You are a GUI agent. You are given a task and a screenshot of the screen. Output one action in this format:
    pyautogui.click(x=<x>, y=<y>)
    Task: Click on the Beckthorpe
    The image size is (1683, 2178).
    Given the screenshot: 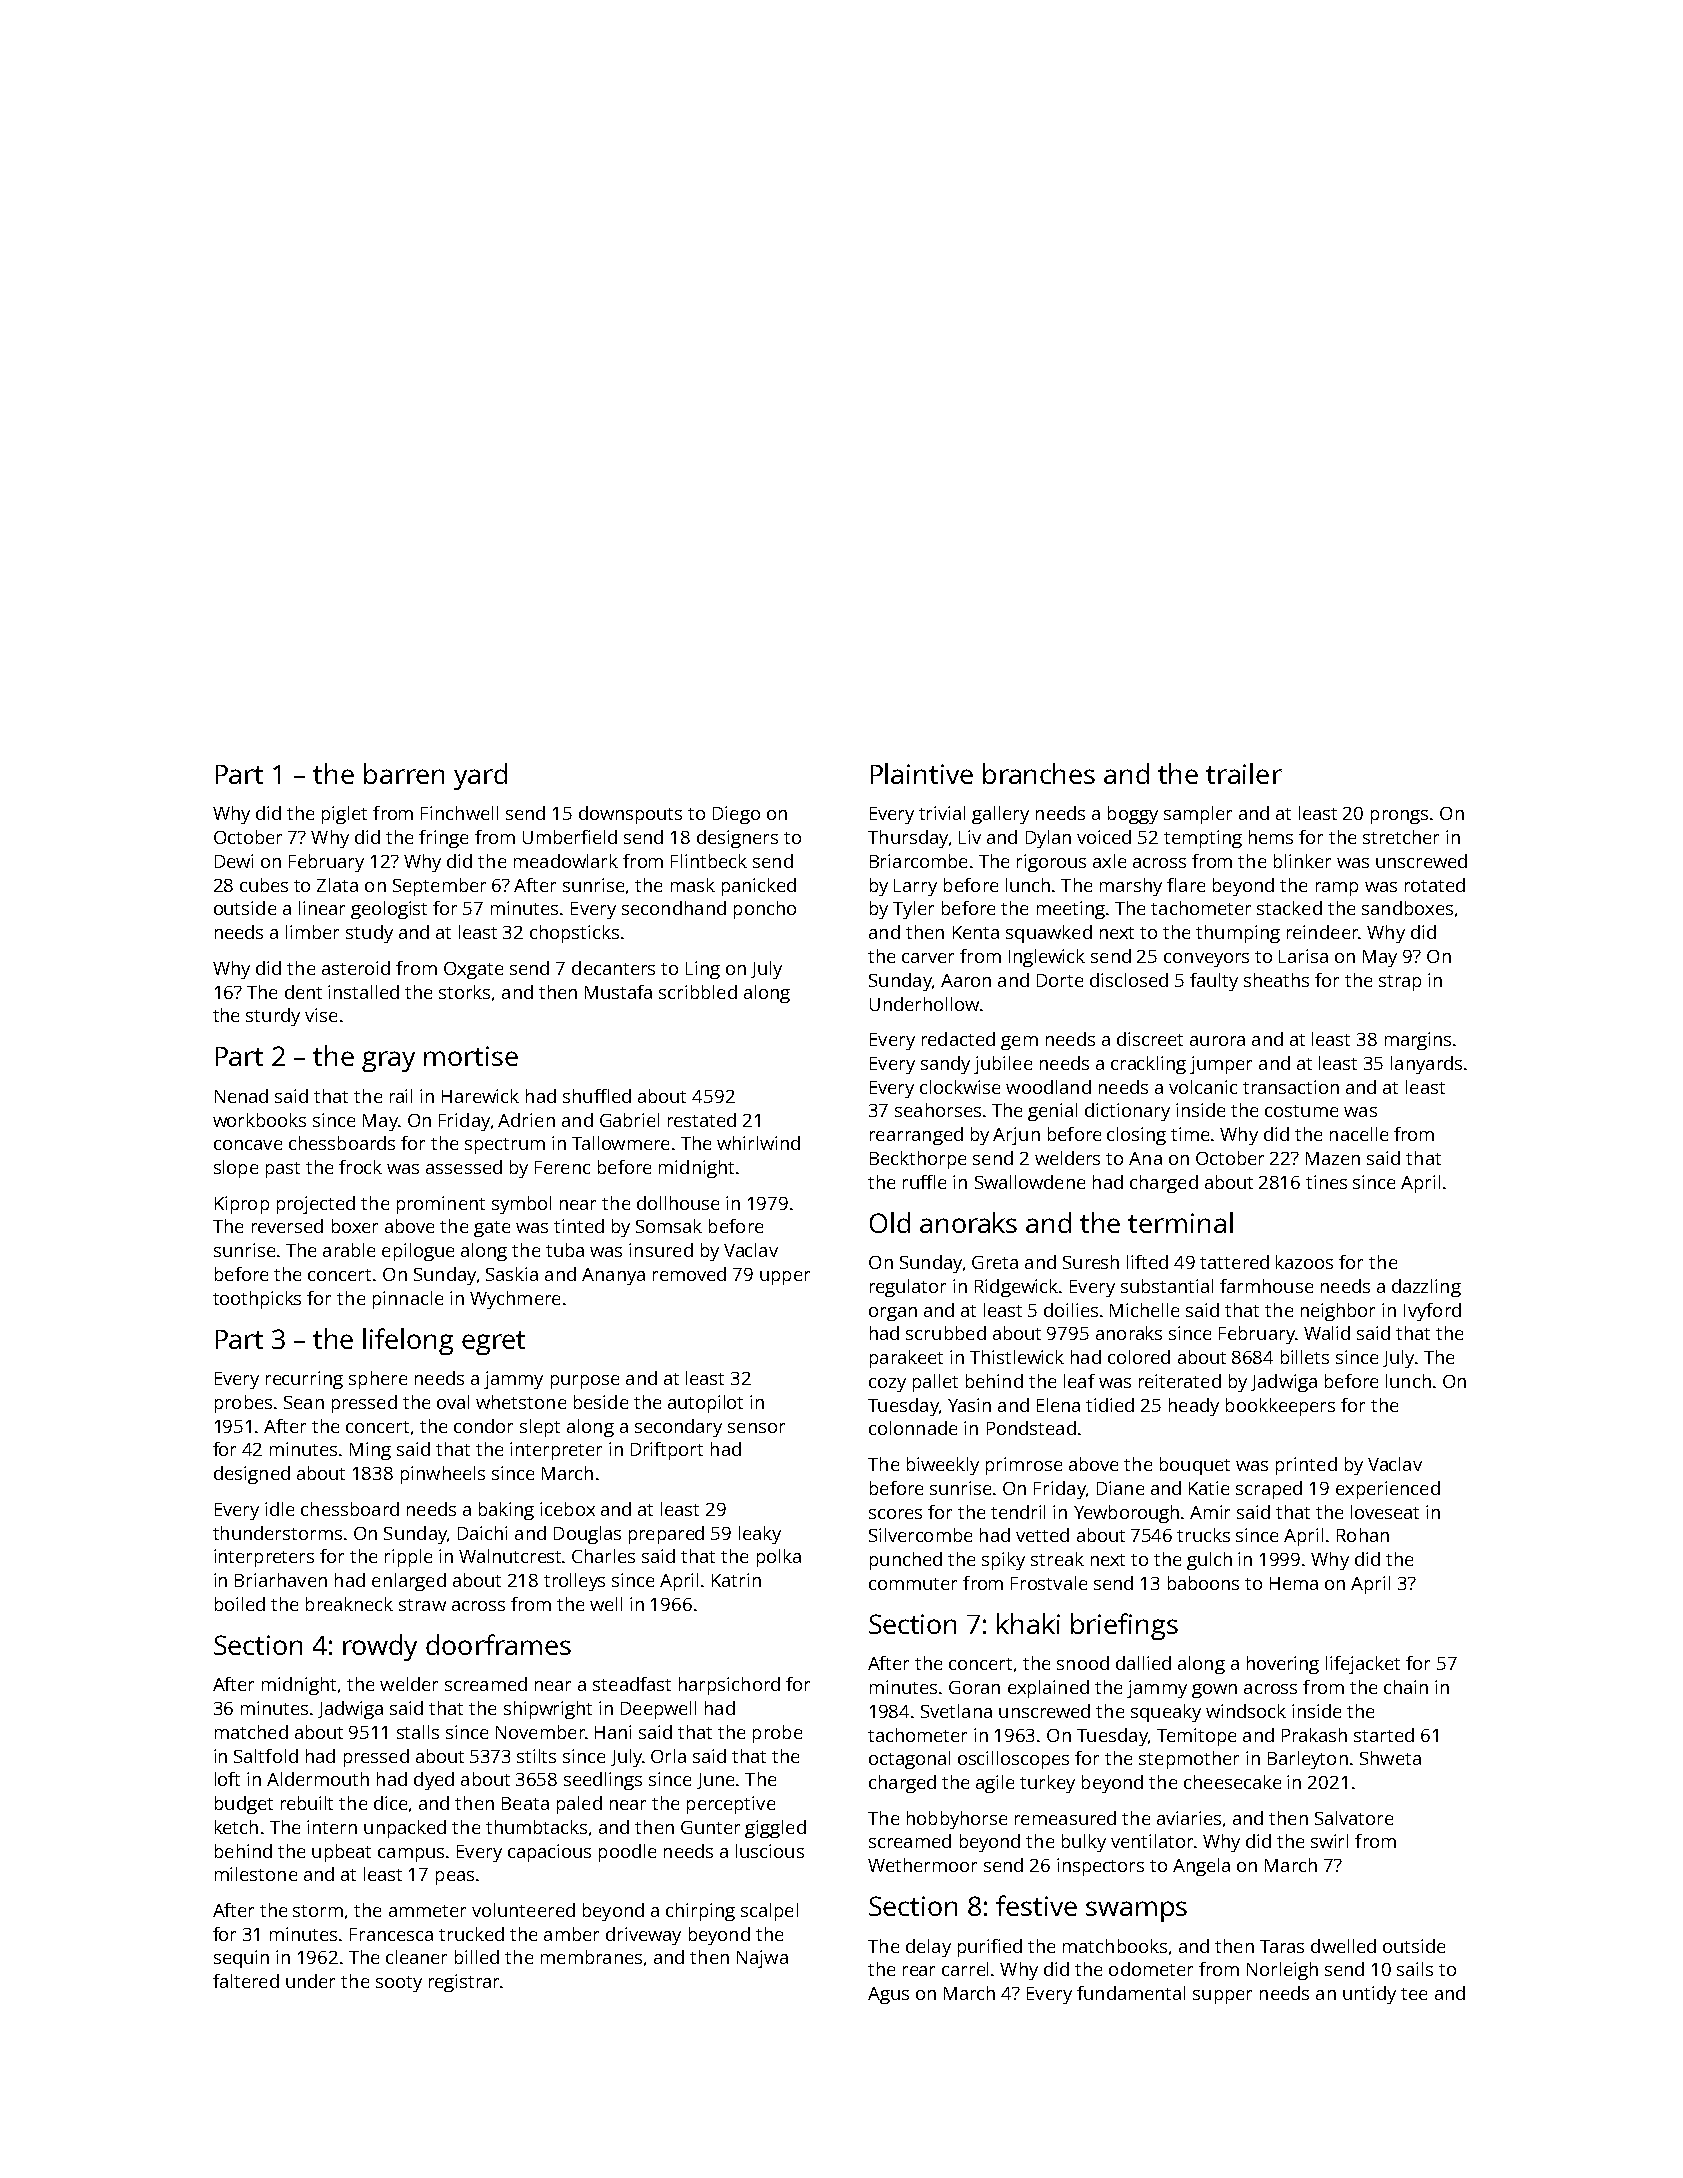 What is the action you would take?
    pyautogui.click(x=918, y=1160)
